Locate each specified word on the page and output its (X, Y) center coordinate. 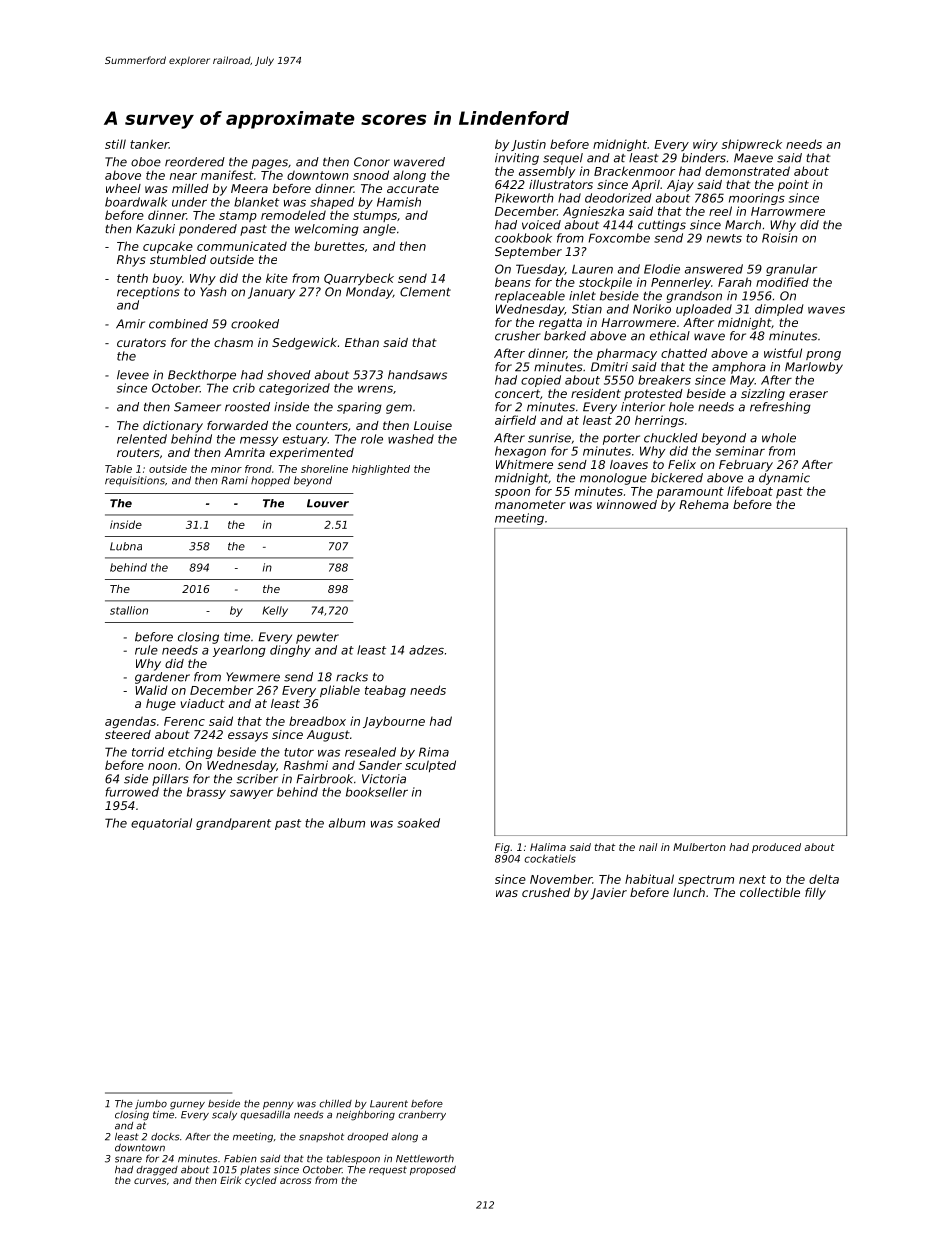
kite (277, 278)
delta (824, 879)
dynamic (784, 479)
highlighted (381, 470)
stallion (129, 610)
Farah (735, 282)
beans (513, 282)
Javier (609, 894)
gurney (187, 1105)
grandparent (233, 824)
